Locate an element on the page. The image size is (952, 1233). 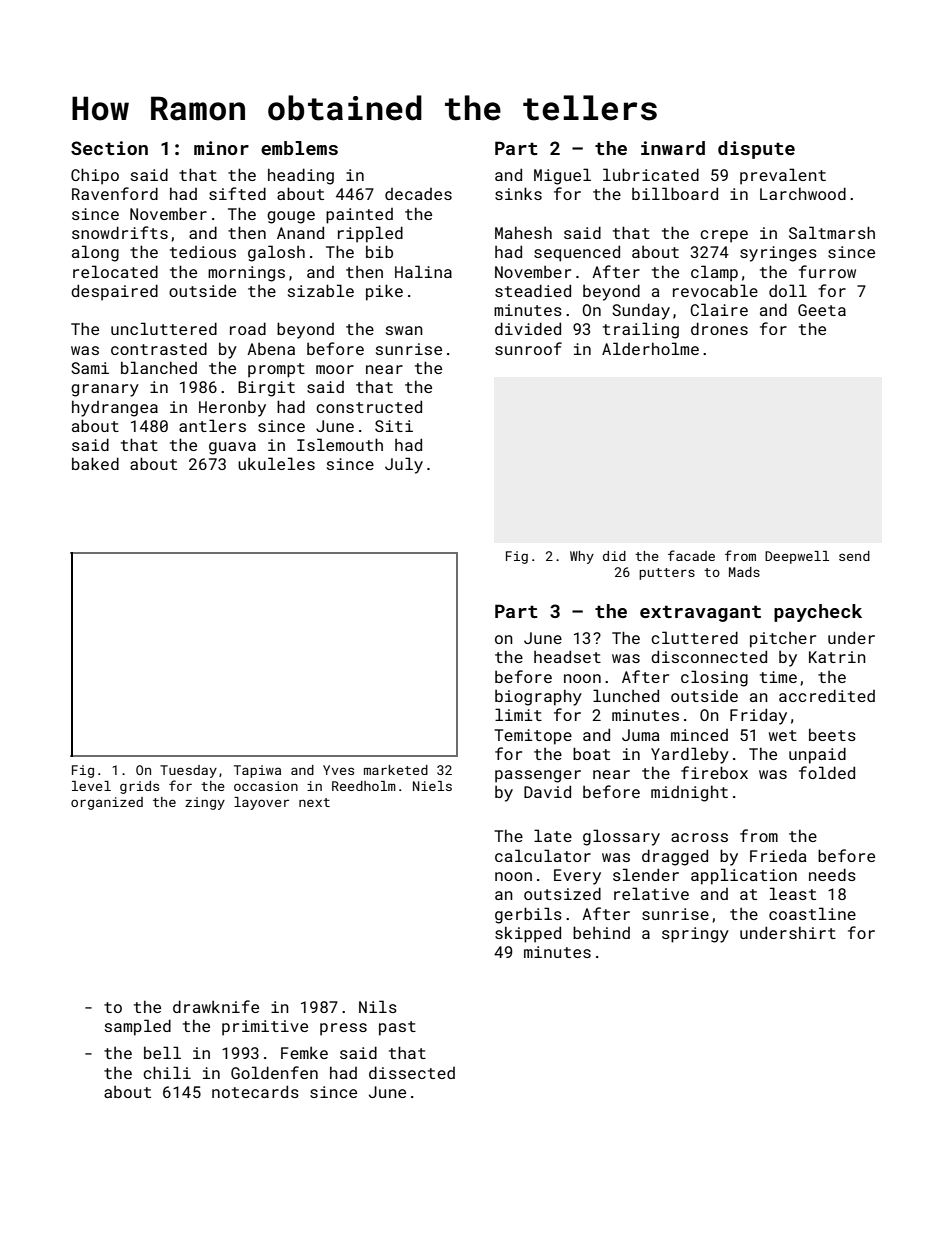
Section is located at coordinates (109, 148).
